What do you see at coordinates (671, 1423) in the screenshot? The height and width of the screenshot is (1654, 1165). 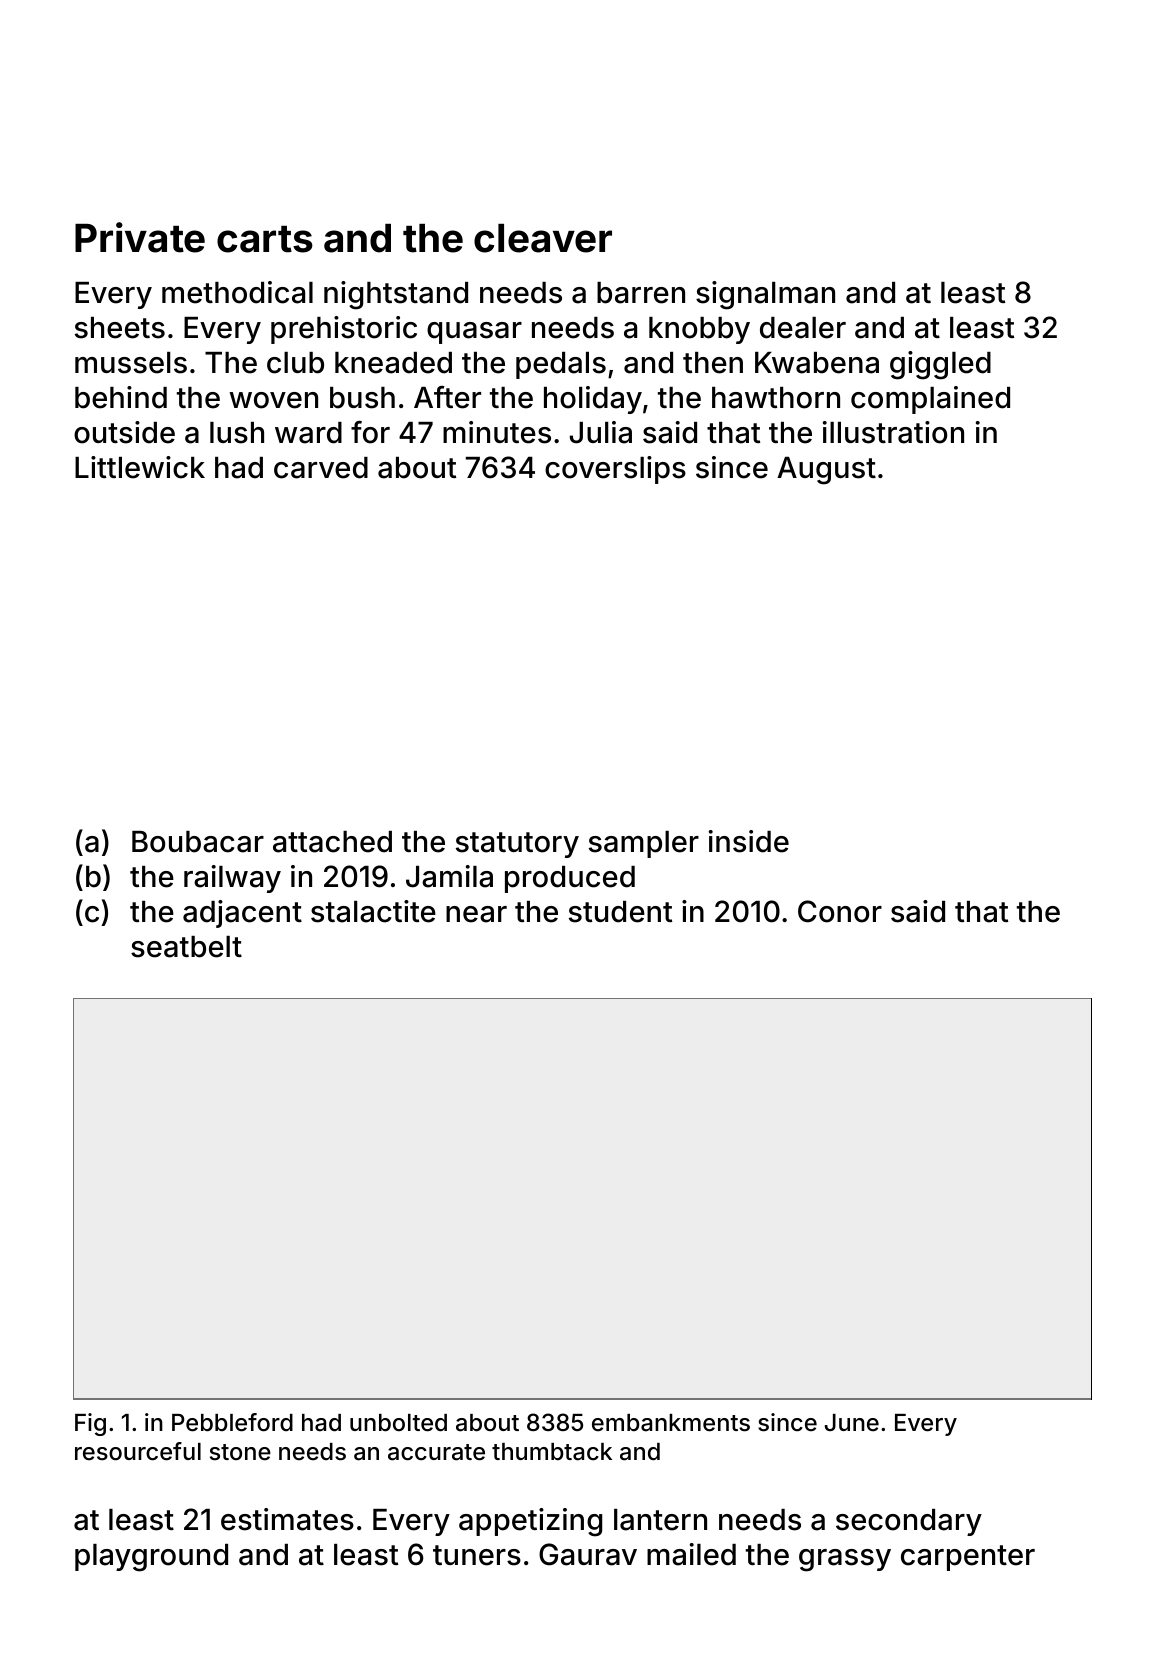 I see `embankments` at bounding box center [671, 1423].
